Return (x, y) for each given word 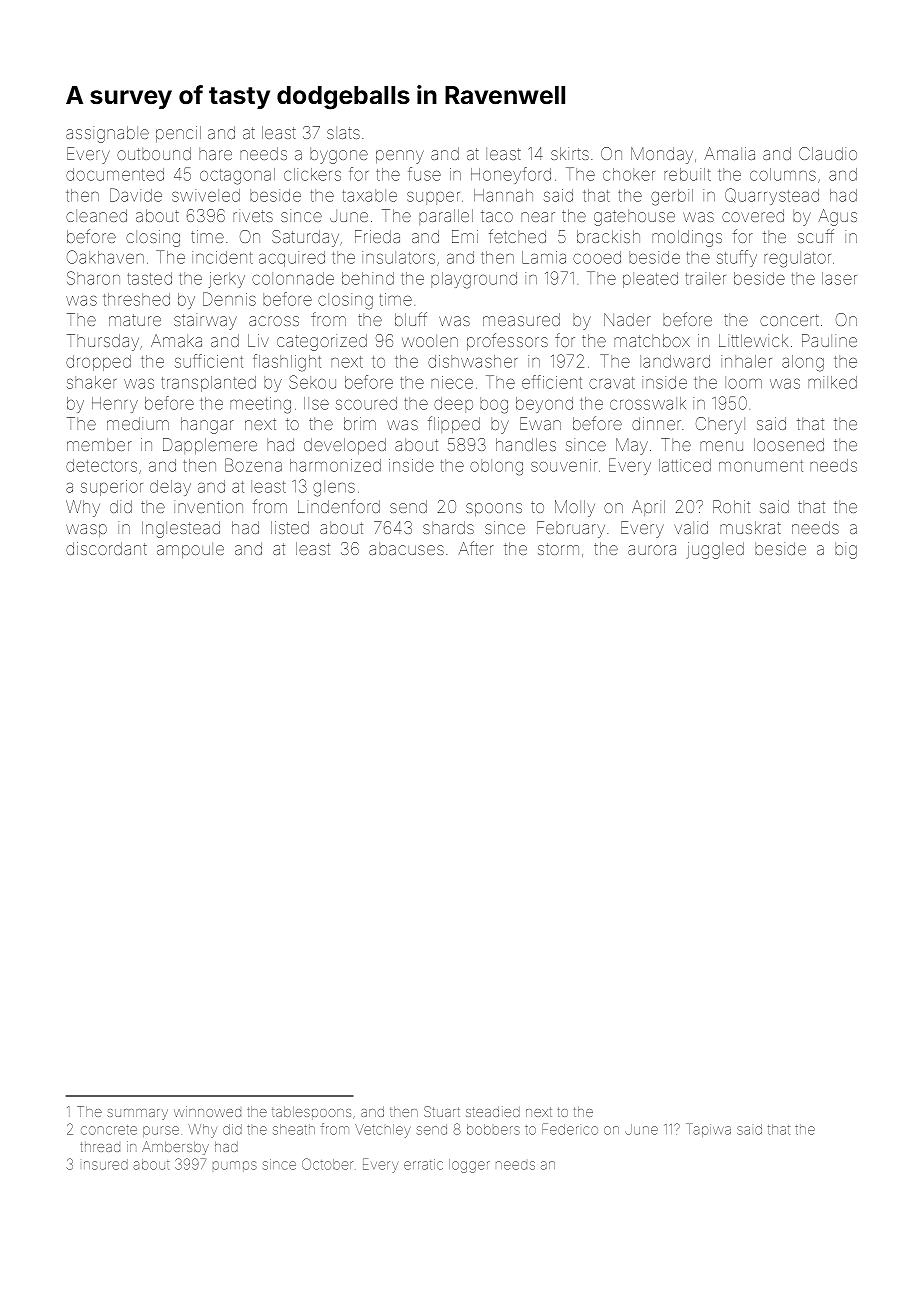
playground (474, 280)
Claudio (828, 153)
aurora (652, 550)
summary (137, 1114)
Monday (662, 155)
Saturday (305, 238)
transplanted (208, 384)
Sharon (93, 278)
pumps (235, 1166)
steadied (493, 1112)
